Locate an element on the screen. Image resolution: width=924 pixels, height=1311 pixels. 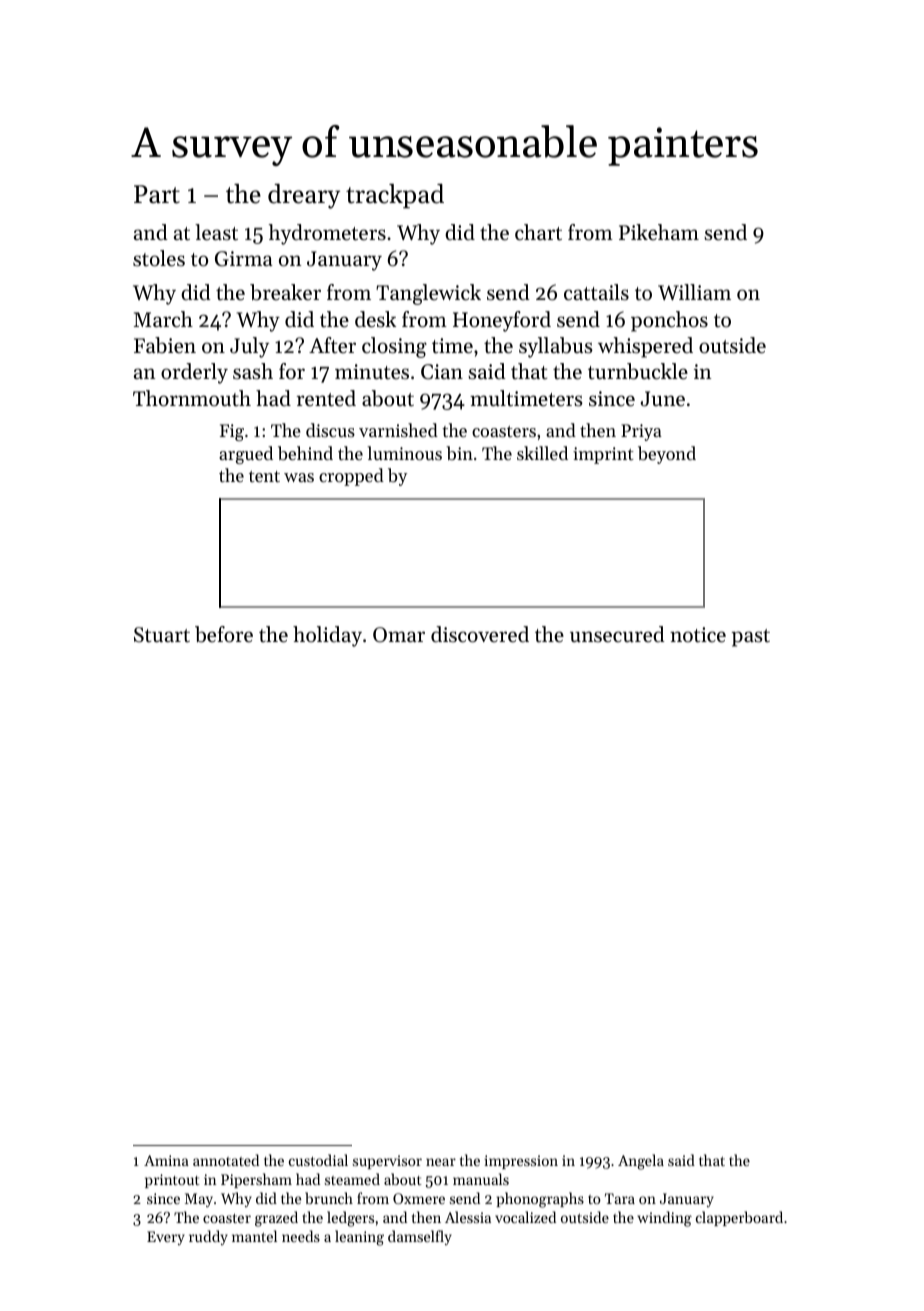
supervisor is located at coordinates (387, 1162).
